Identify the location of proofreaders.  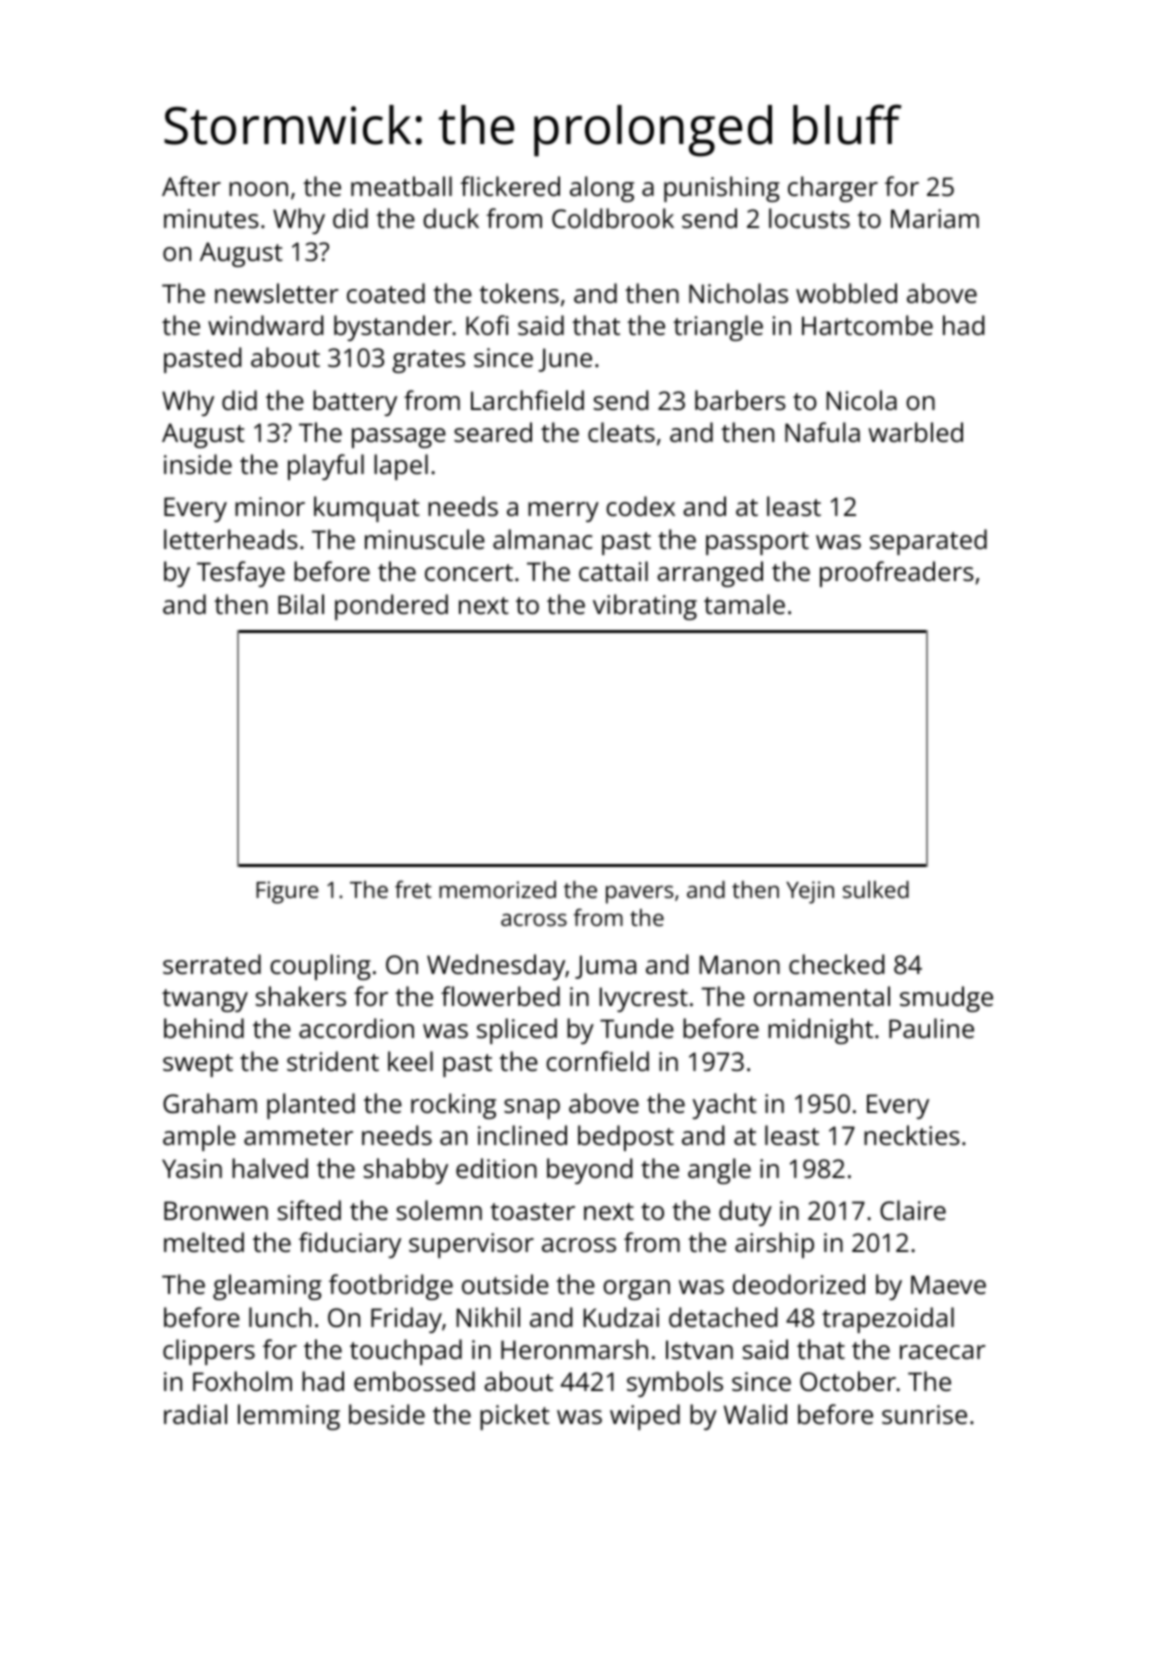
(897, 574).
